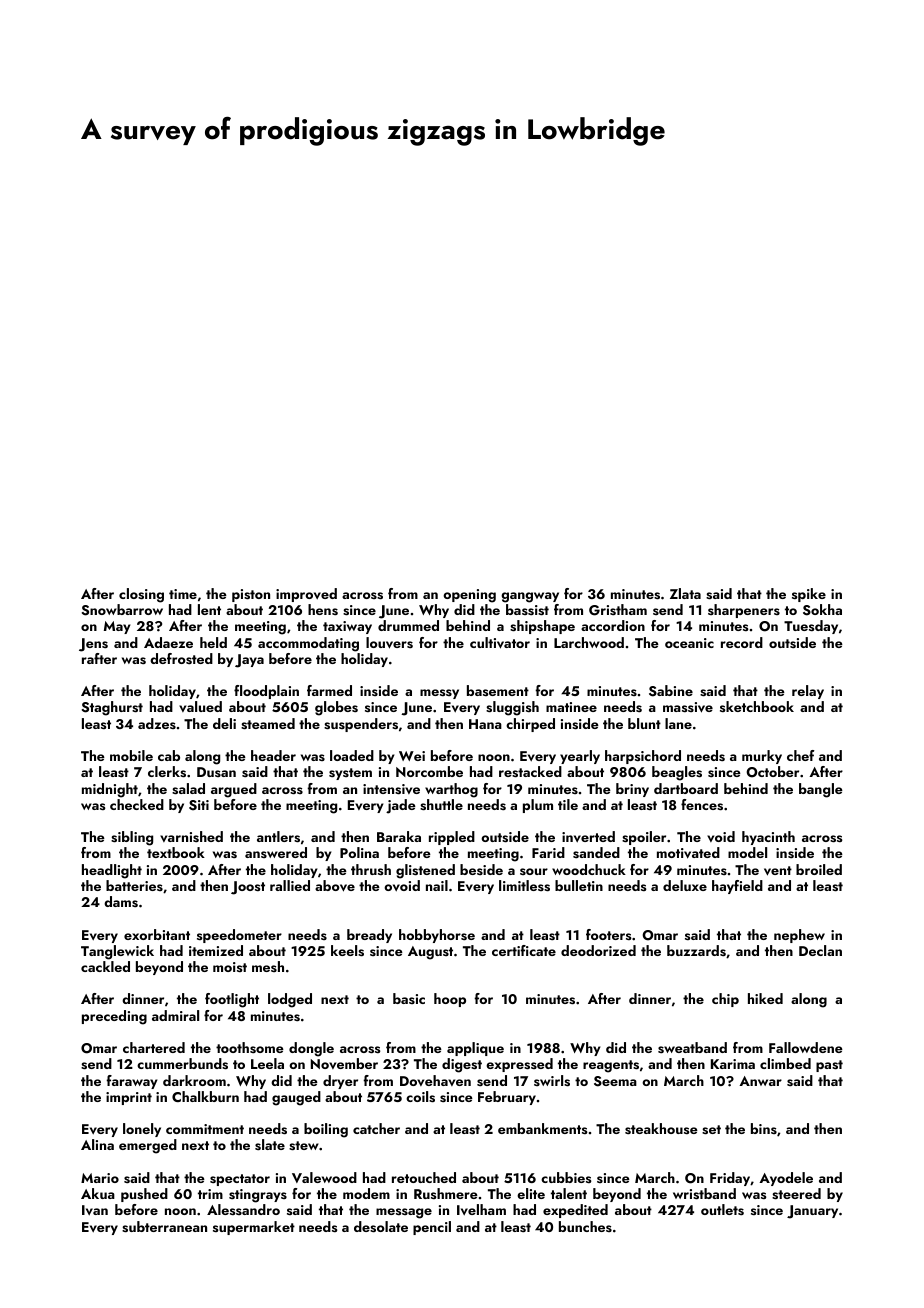 The image size is (924, 1308). Describe the element at coordinates (250, 1048) in the screenshot. I see `toothsome` at that location.
